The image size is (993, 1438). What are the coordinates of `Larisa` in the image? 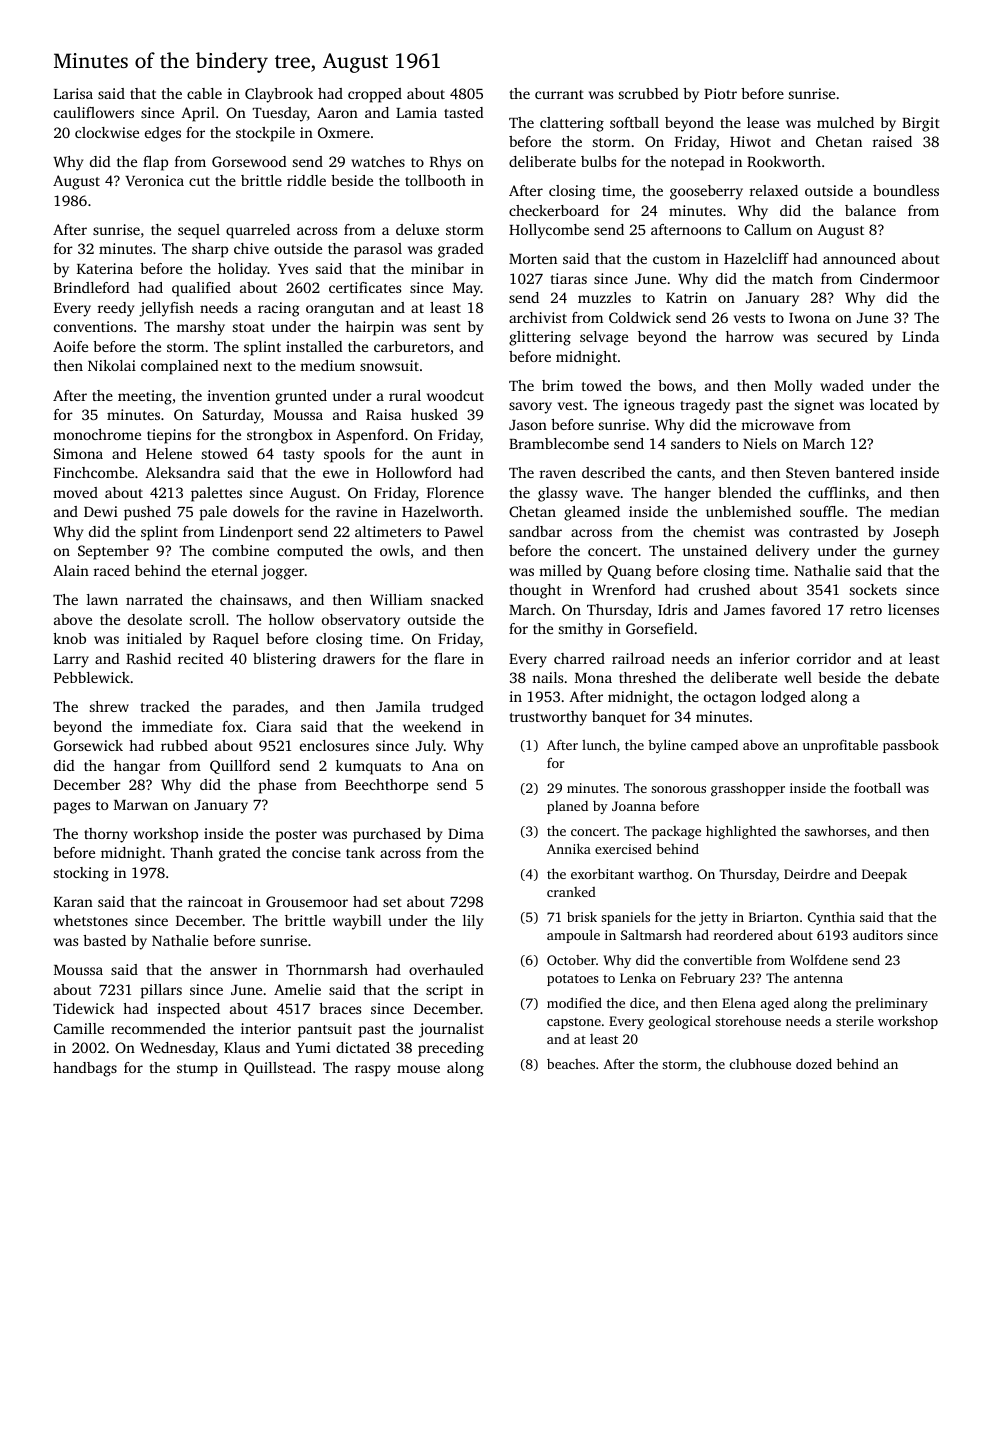 It's located at (73, 93).
